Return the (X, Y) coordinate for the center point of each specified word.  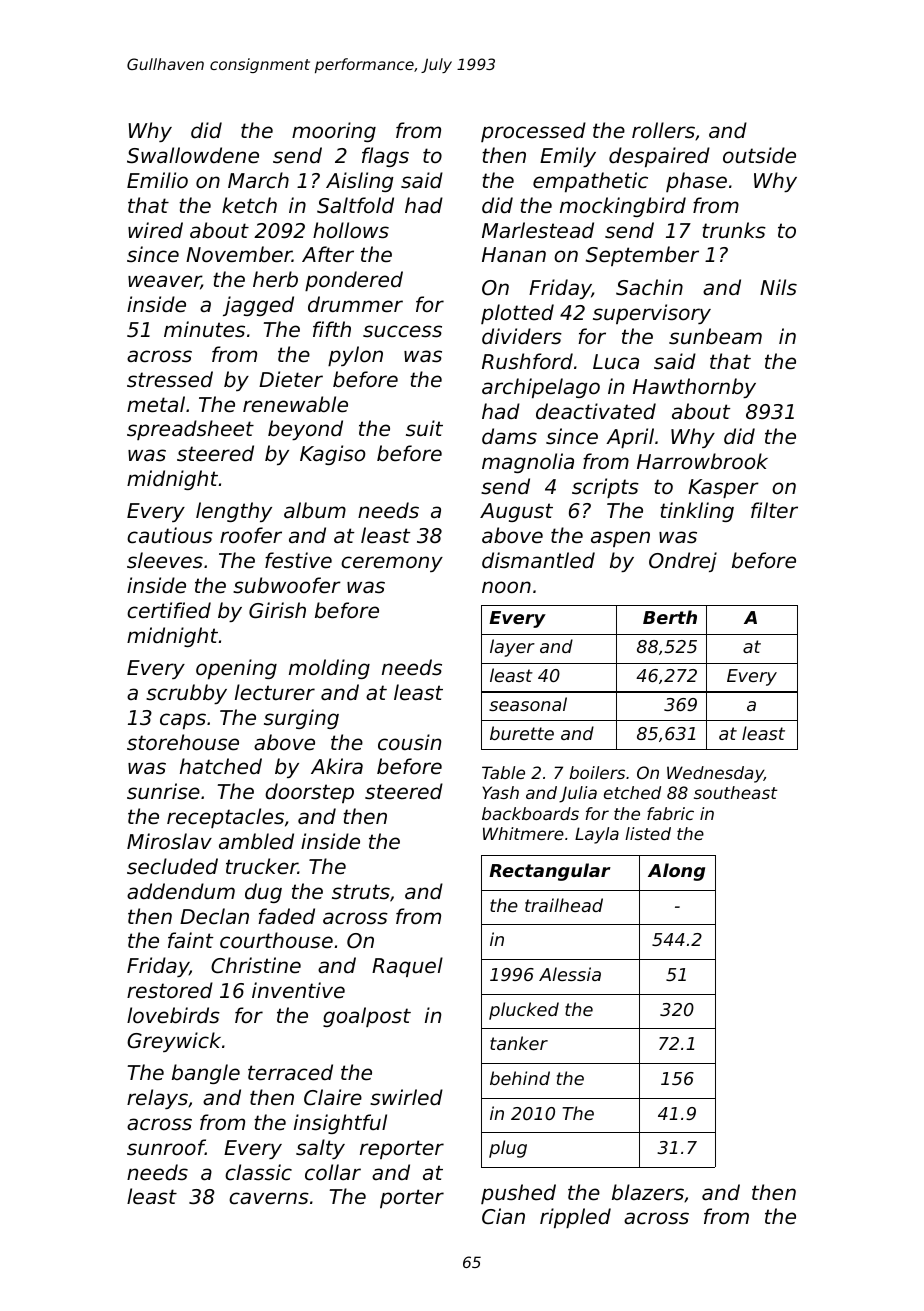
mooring (334, 132)
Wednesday (715, 774)
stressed (170, 379)
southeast (735, 792)
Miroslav (169, 841)
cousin (409, 742)
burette (522, 733)
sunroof (166, 1147)
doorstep (309, 793)
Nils (778, 287)
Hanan (514, 254)
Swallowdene (193, 155)
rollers (663, 130)
